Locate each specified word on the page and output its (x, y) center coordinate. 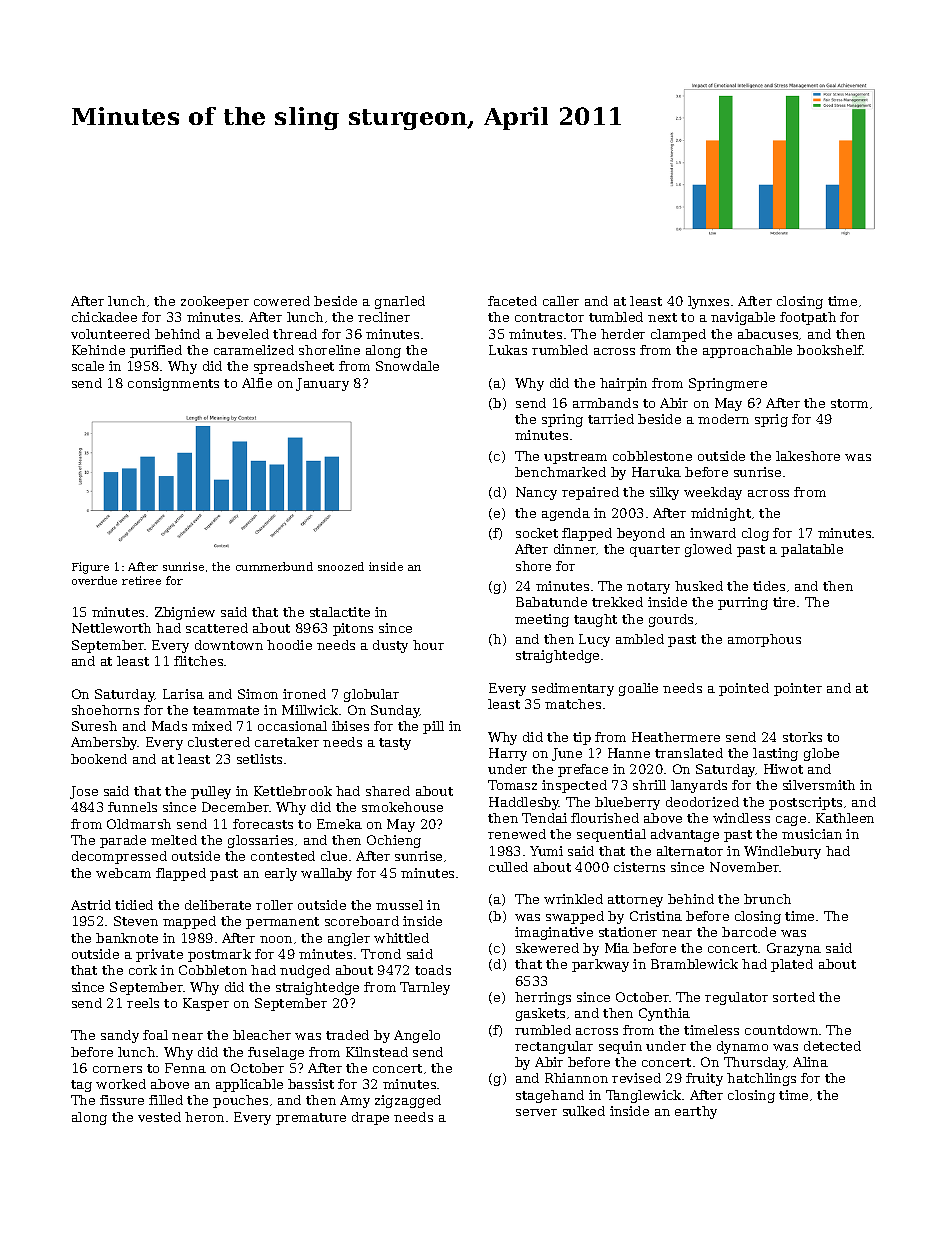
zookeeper (215, 302)
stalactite (340, 612)
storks (802, 737)
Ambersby (104, 743)
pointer (798, 689)
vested (159, 1117)
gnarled (400, 302)
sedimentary (573, 689)
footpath (808, 318)
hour (428, 645)
